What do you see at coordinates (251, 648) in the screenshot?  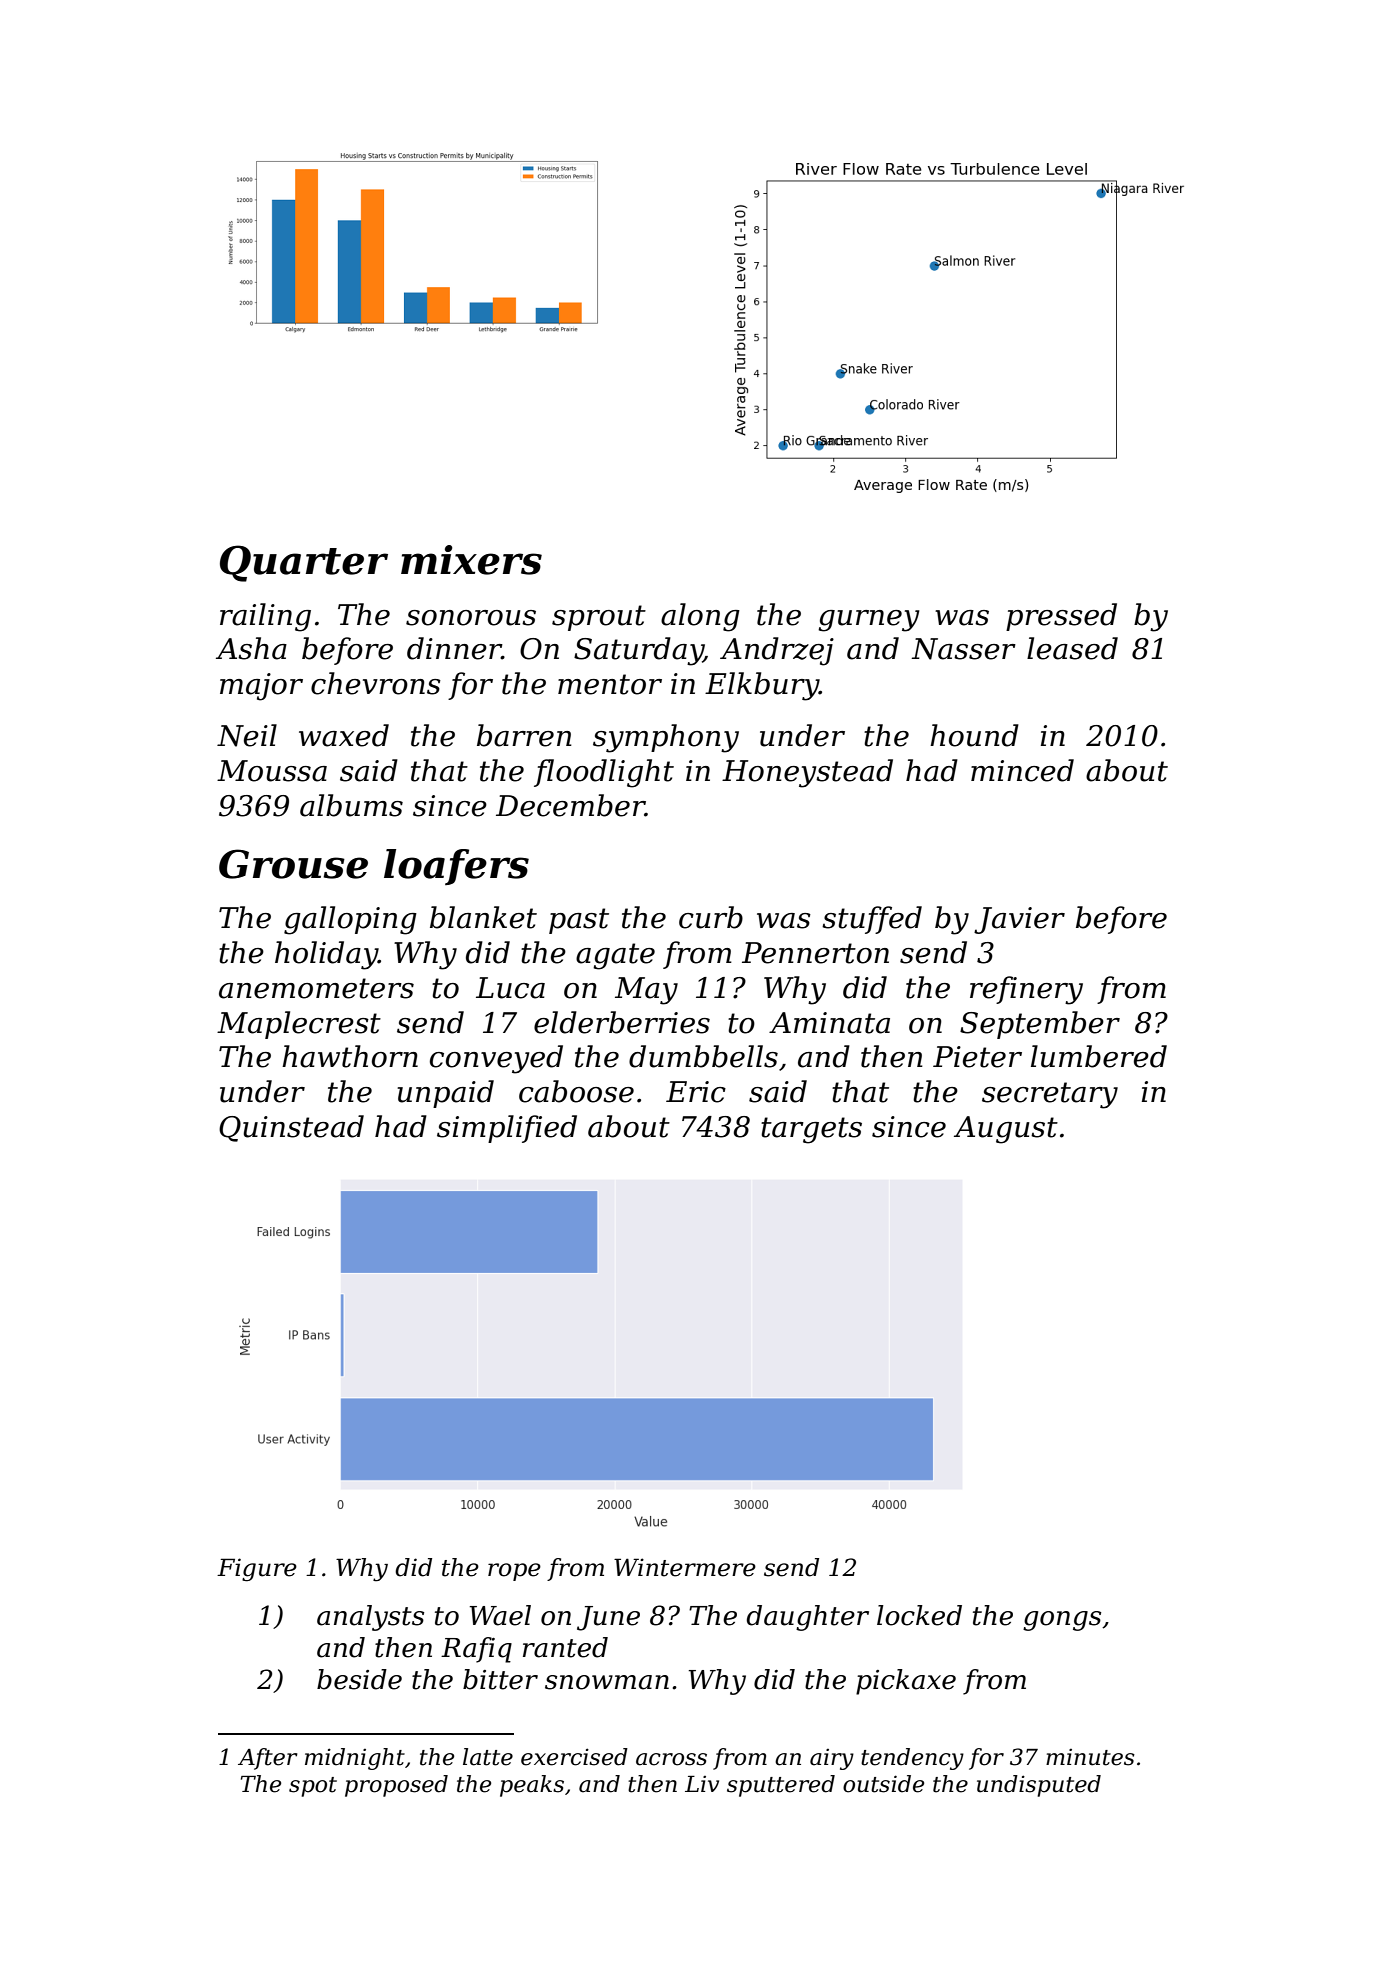 I see `Asha` at bounding box center [251, 648].
